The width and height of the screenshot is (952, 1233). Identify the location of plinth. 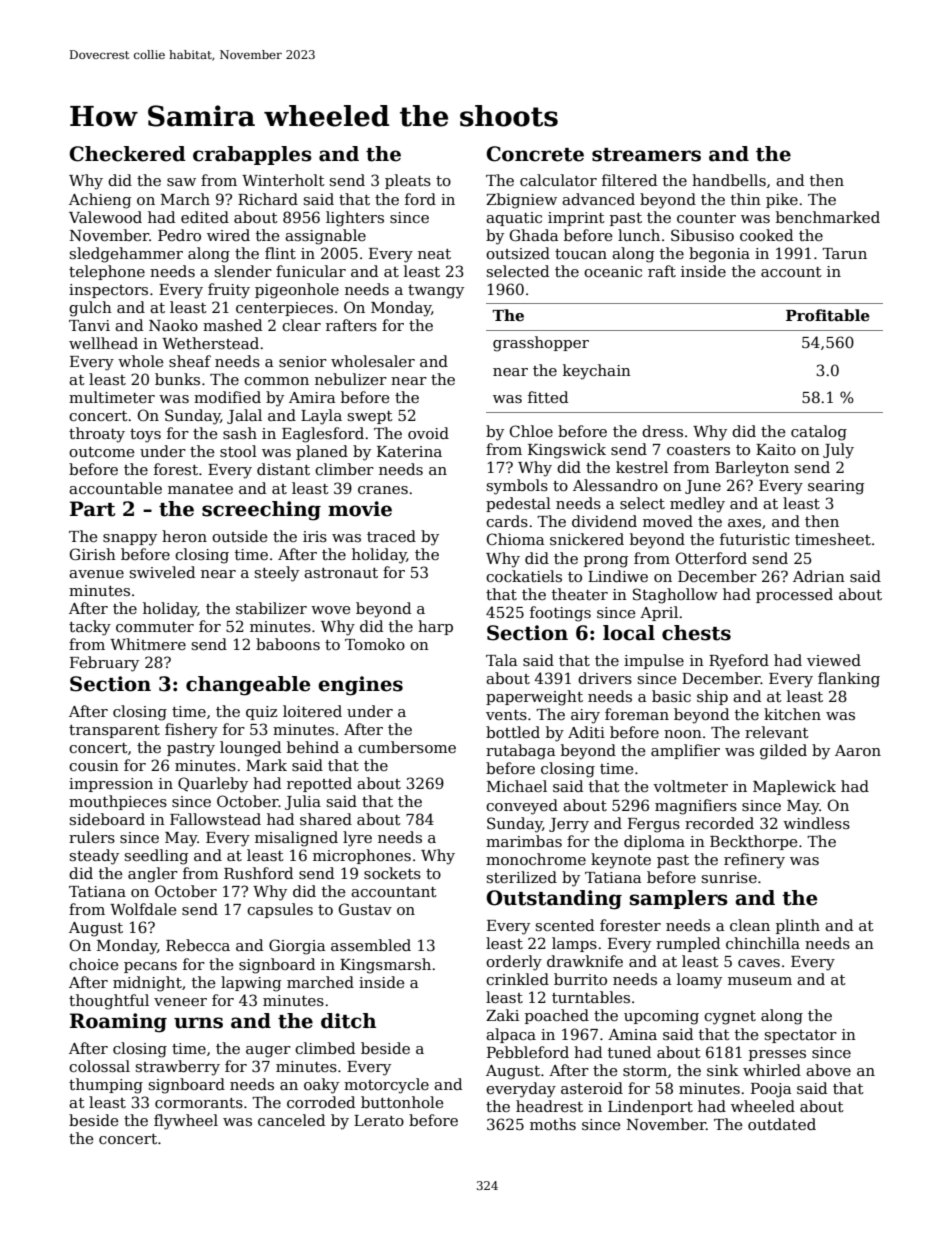
(798, 926).
